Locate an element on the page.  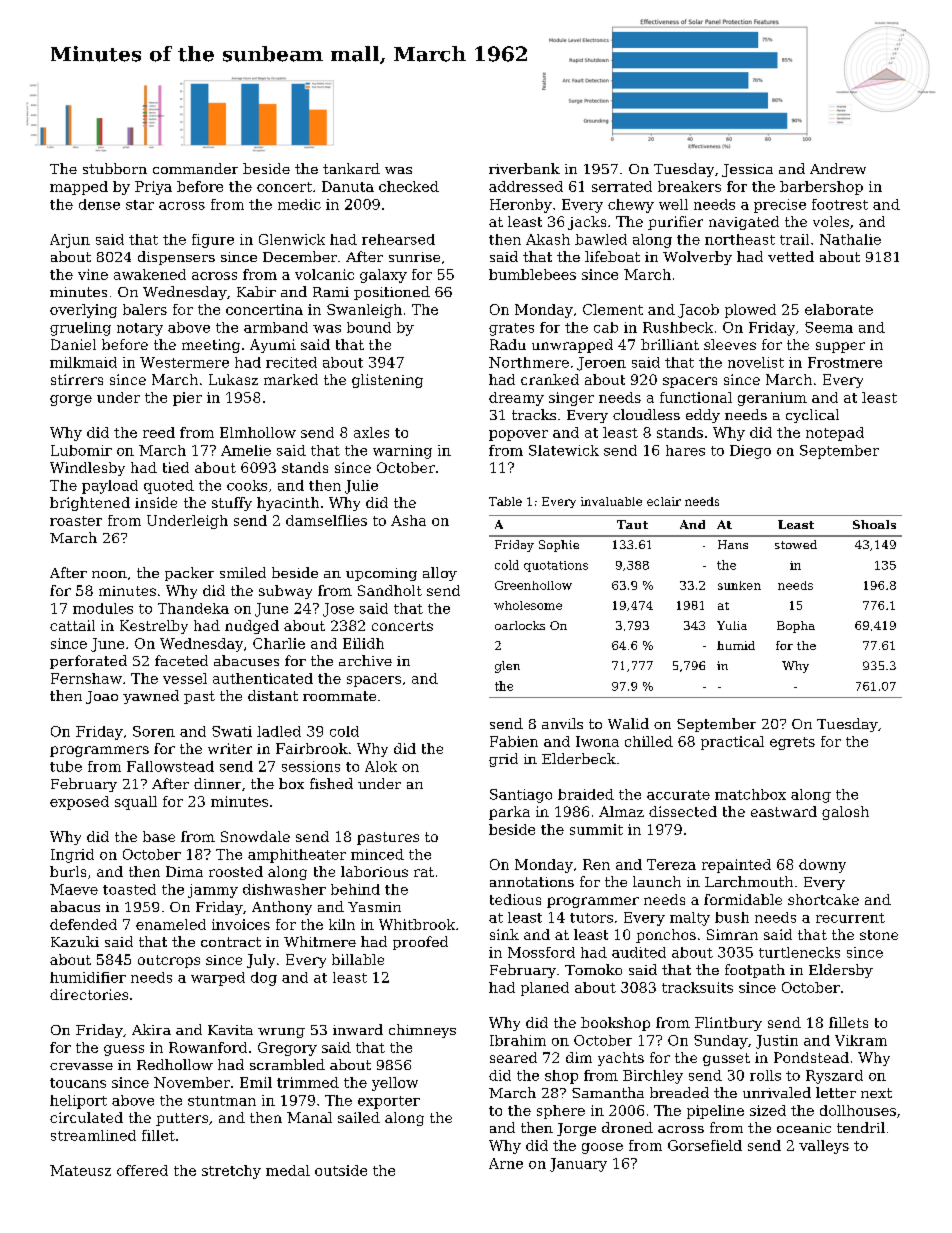
Yulia is located at coordinates (732, 625).
